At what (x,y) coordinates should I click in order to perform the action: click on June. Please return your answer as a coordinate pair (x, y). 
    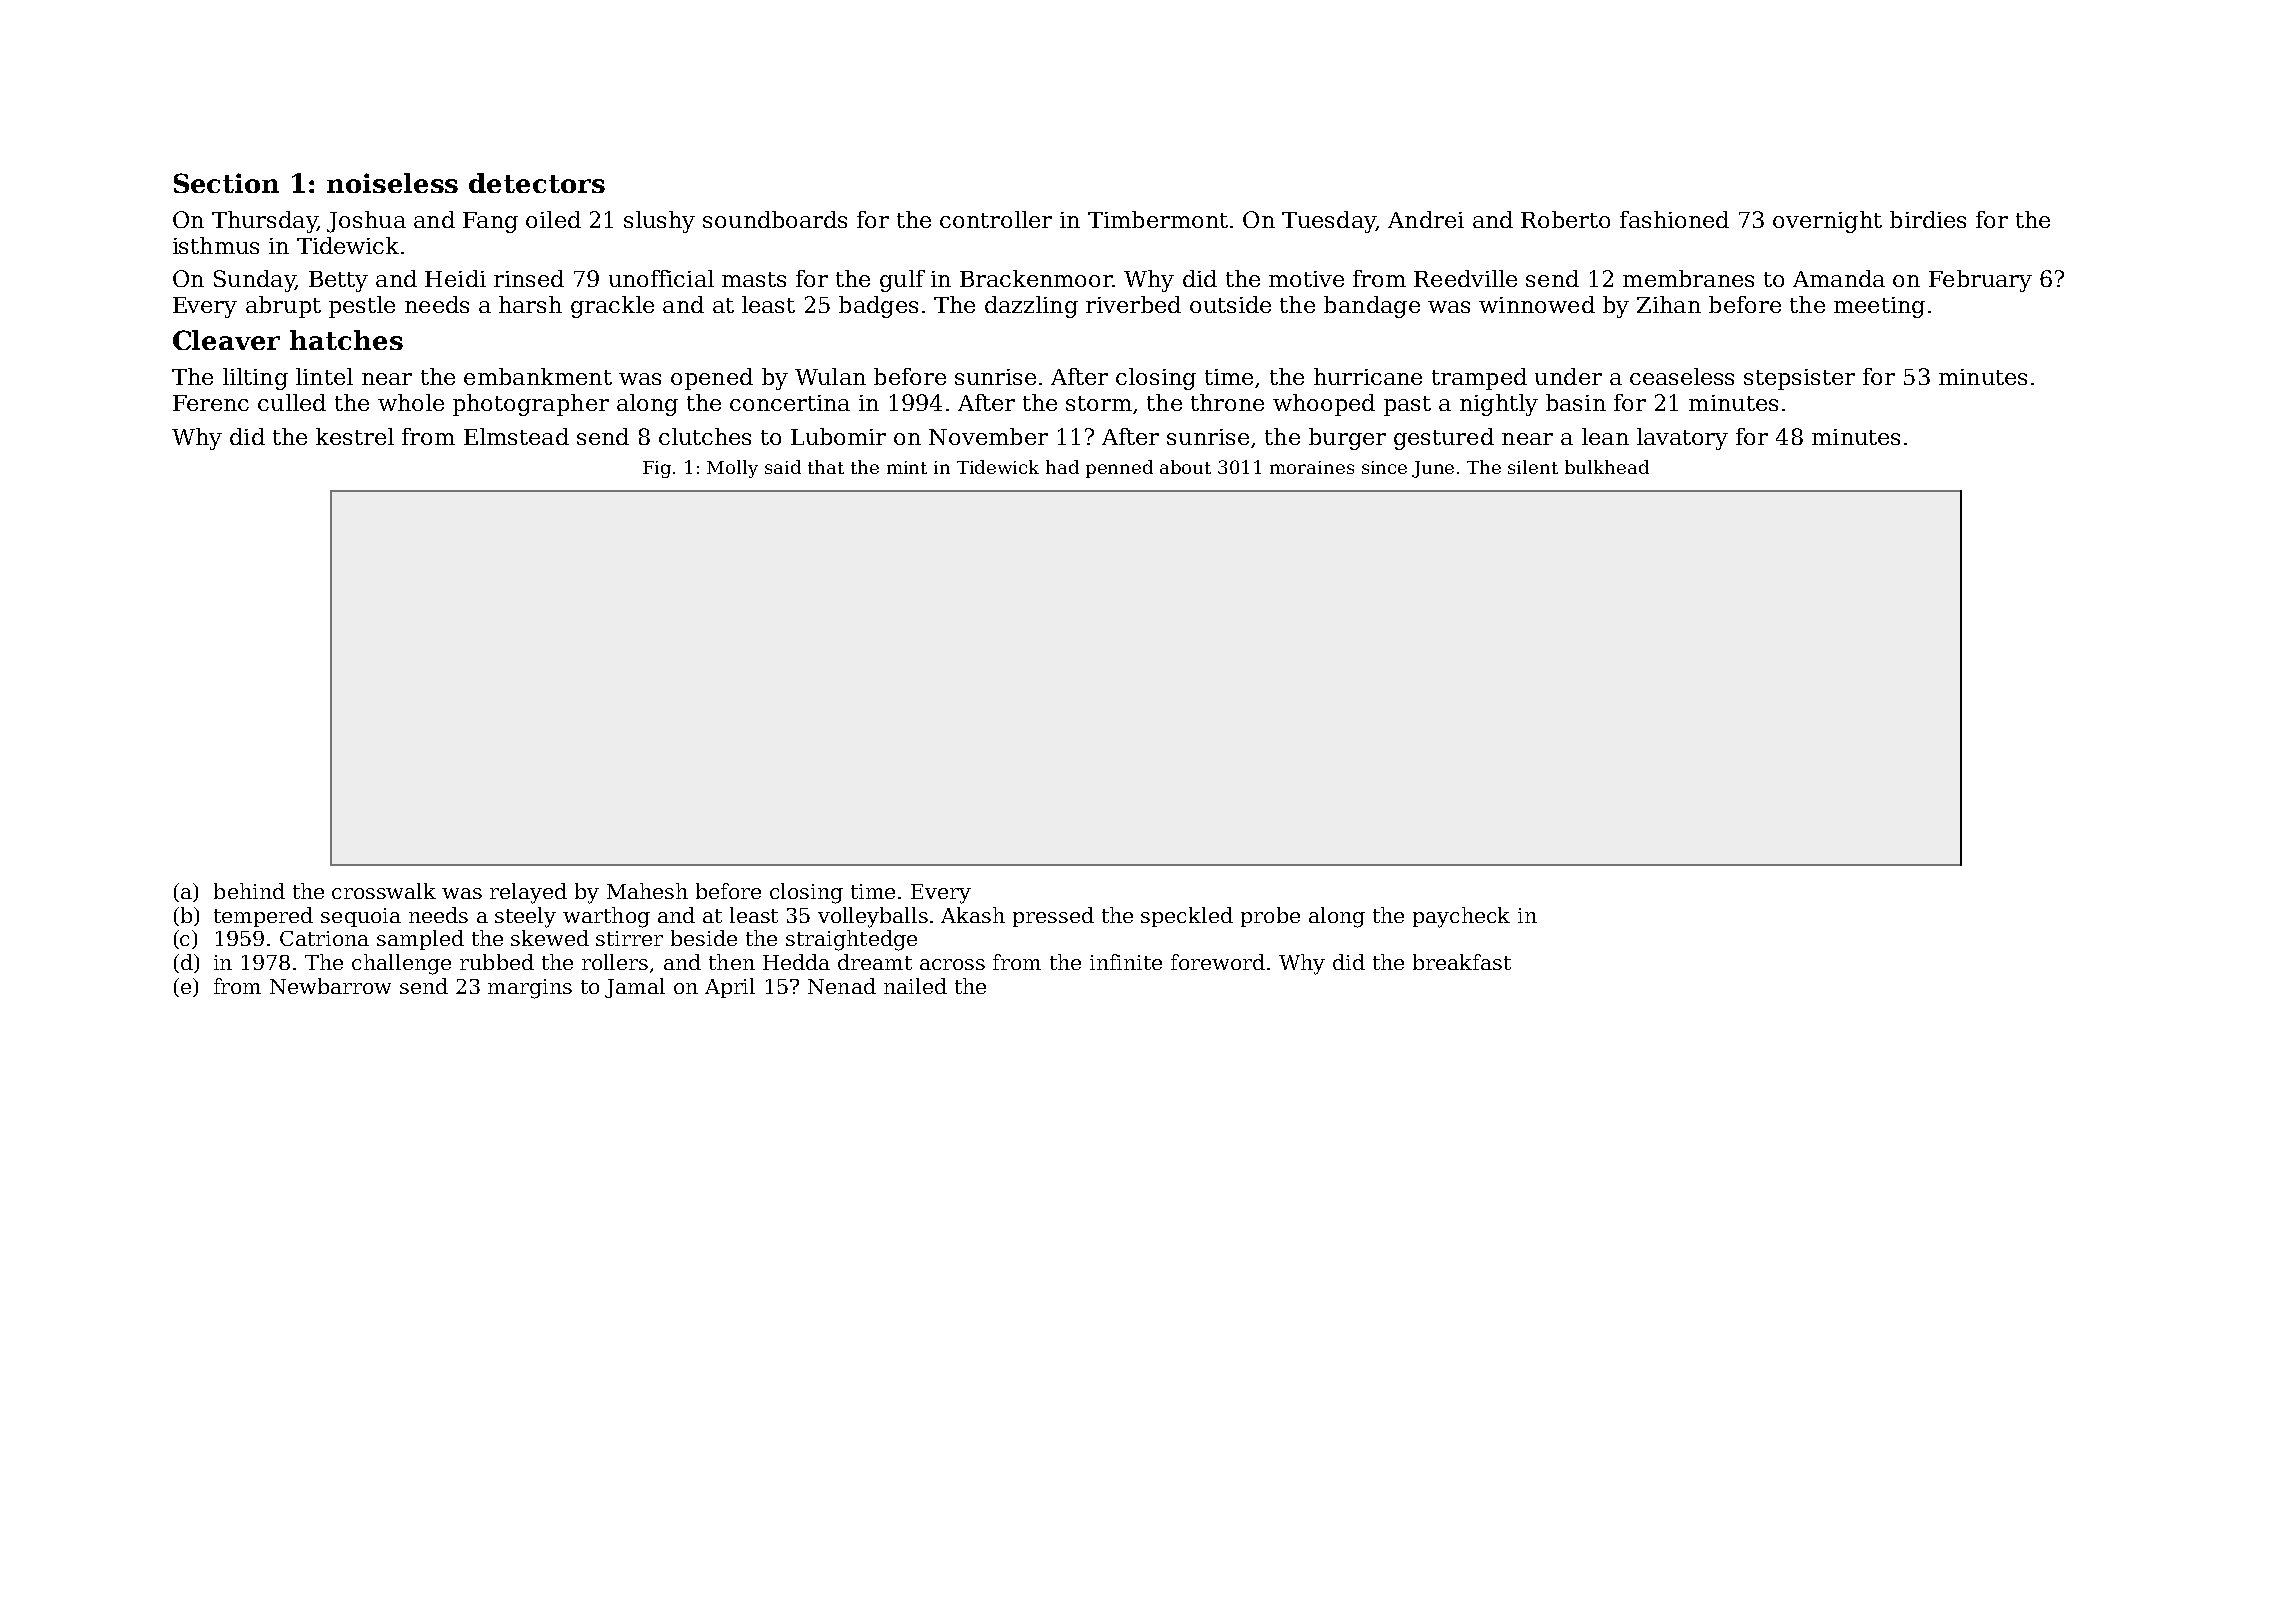
    Looking at the image, I should click on (1433, 469).
